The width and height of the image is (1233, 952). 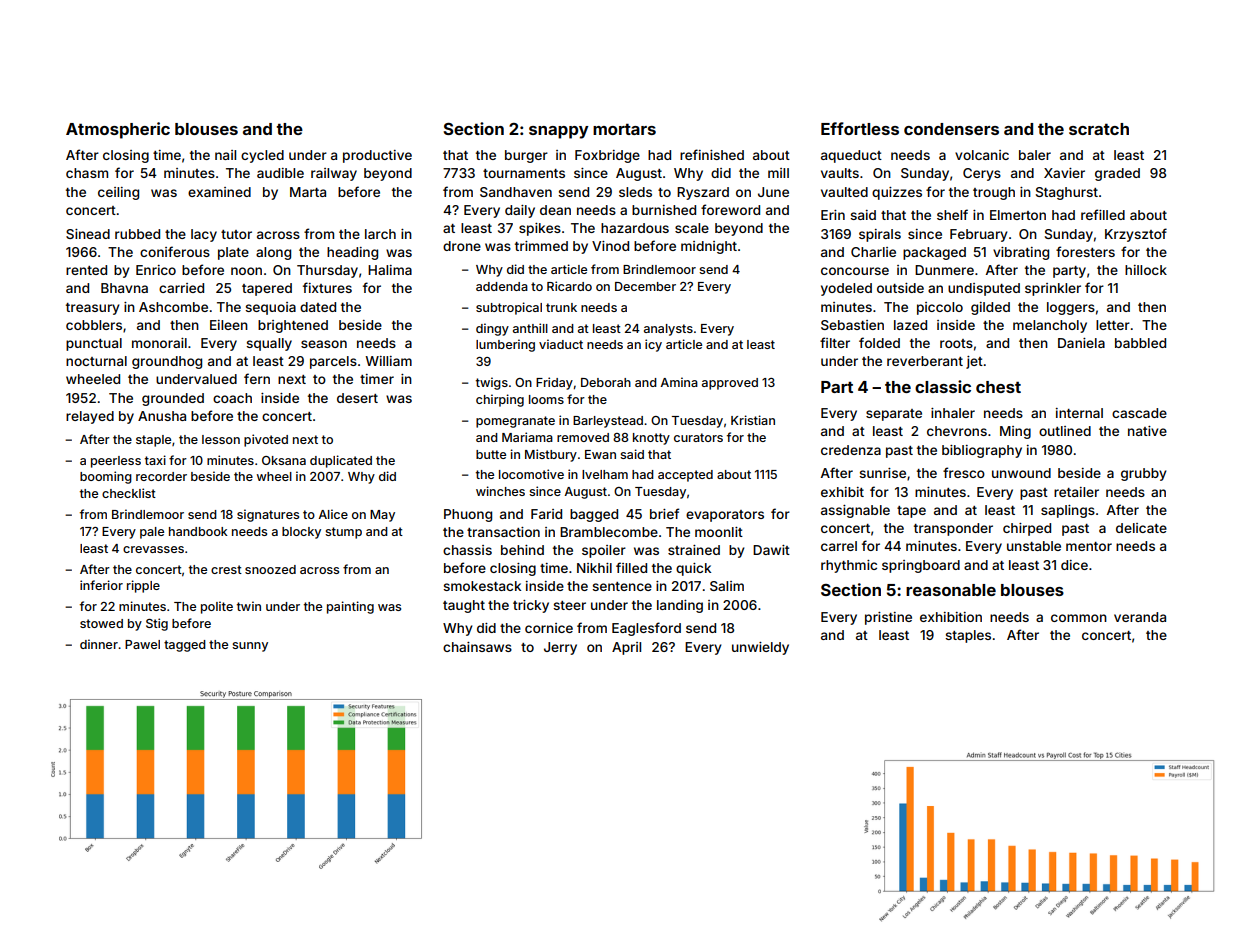 What do you see at coordinates (500, 491) in the image?
I see `winches` at bounding box center [500, 491].
